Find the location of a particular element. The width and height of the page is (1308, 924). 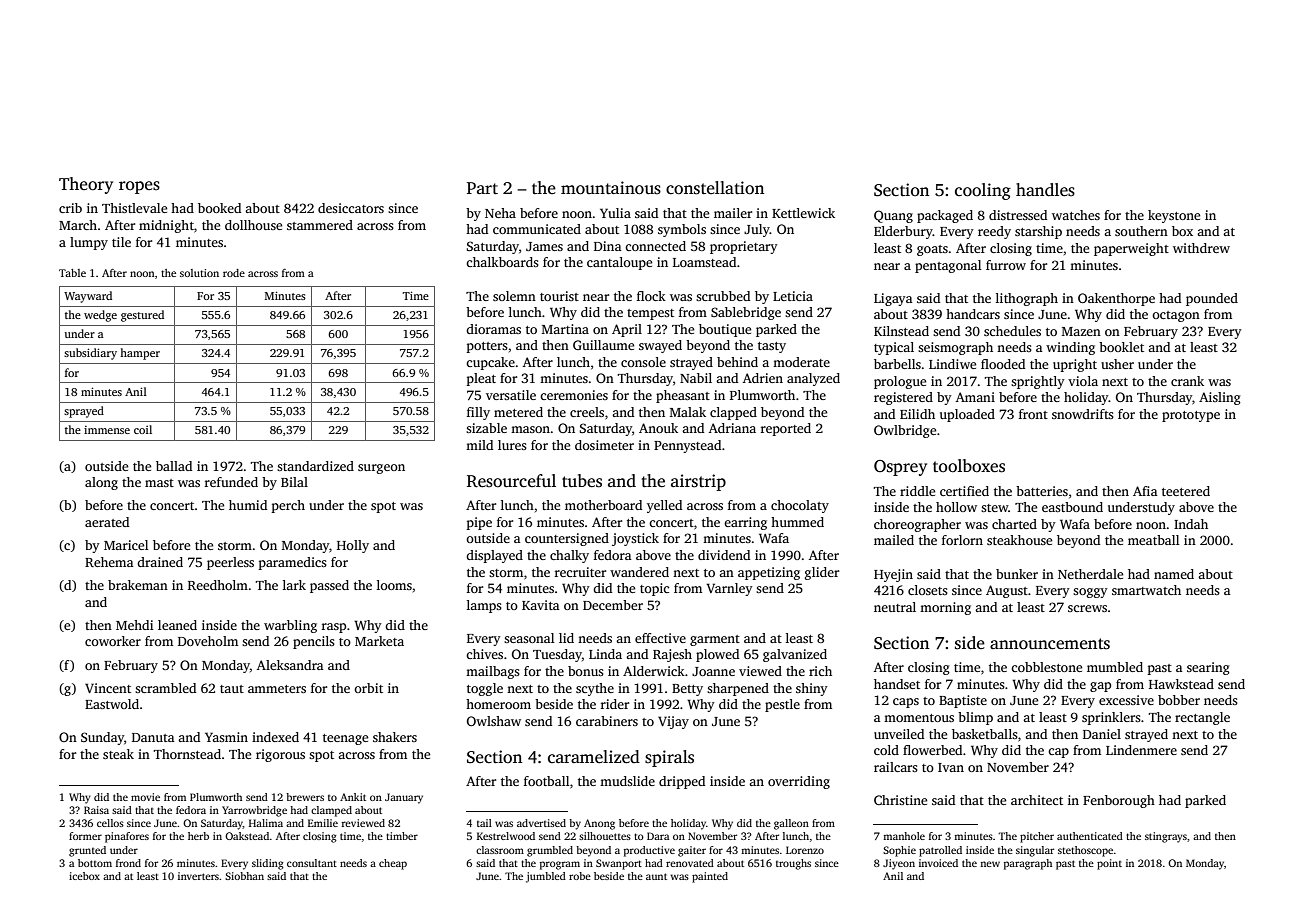

ropes is located at coordinates (139, 187).
